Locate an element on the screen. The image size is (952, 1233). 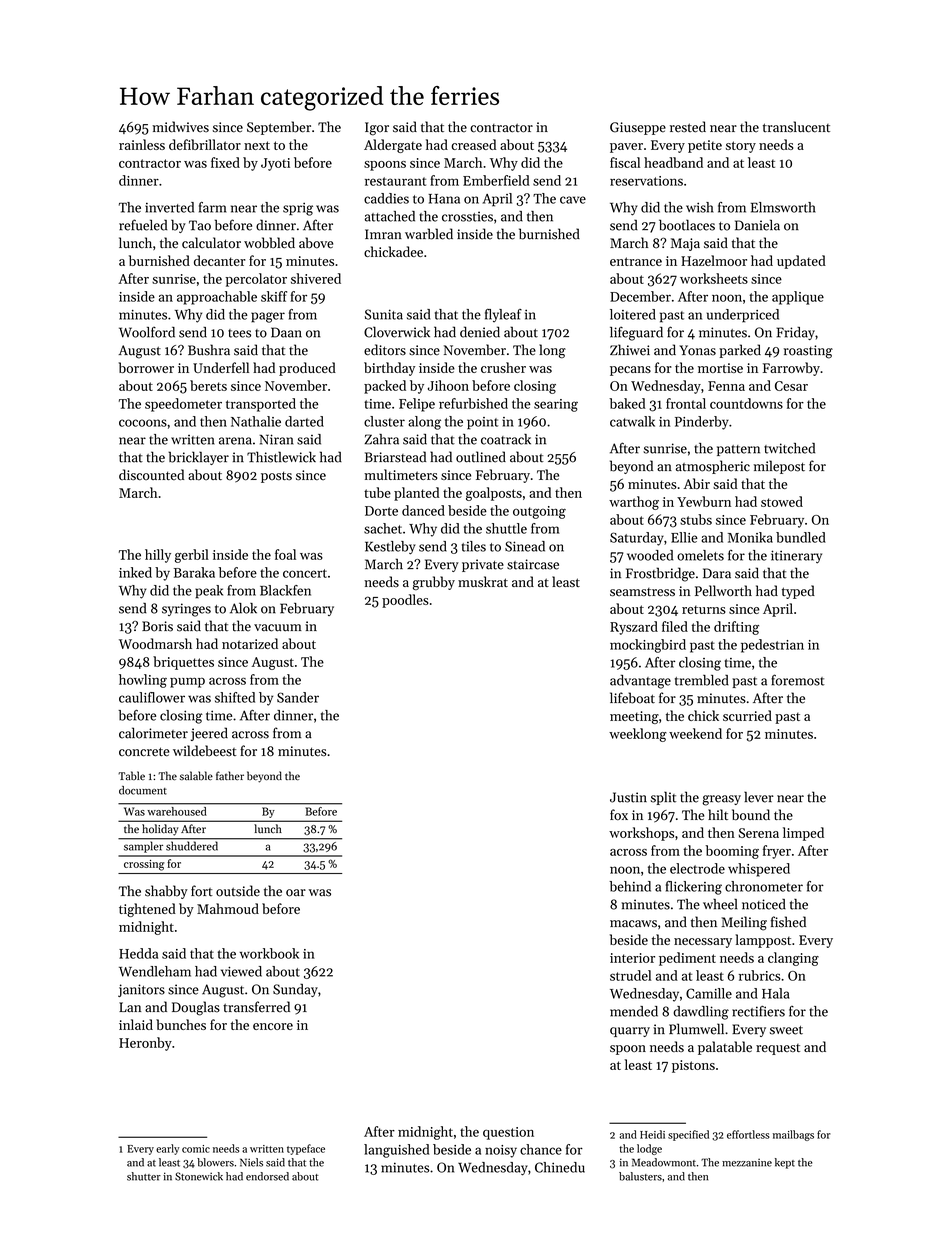
Chinedu is located at coordinates (560, 1167).
